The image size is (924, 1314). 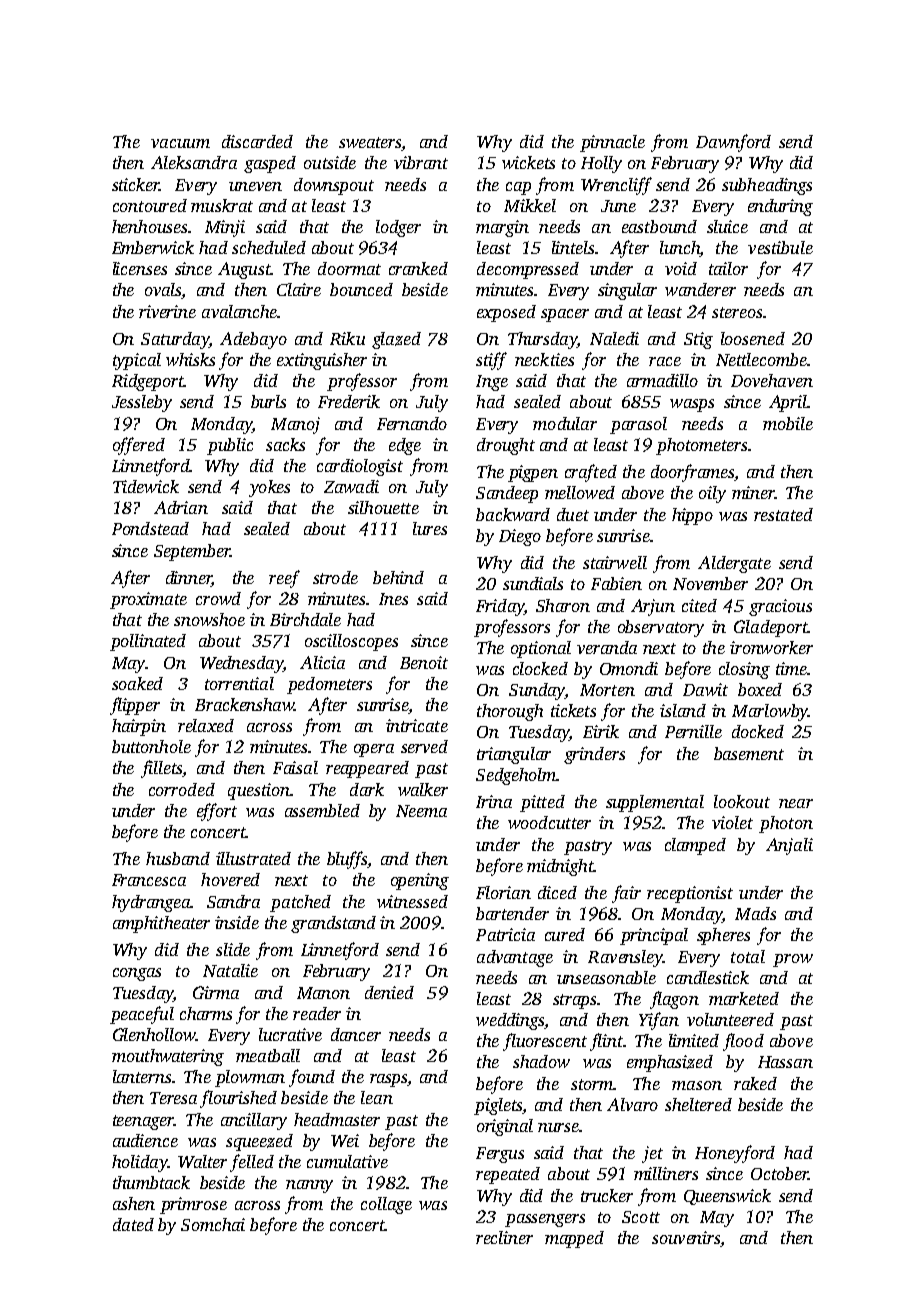 What do you see at coordinates (788, 423) in the screenshot?
I see `mobile` at bounding box center [788, 423].
